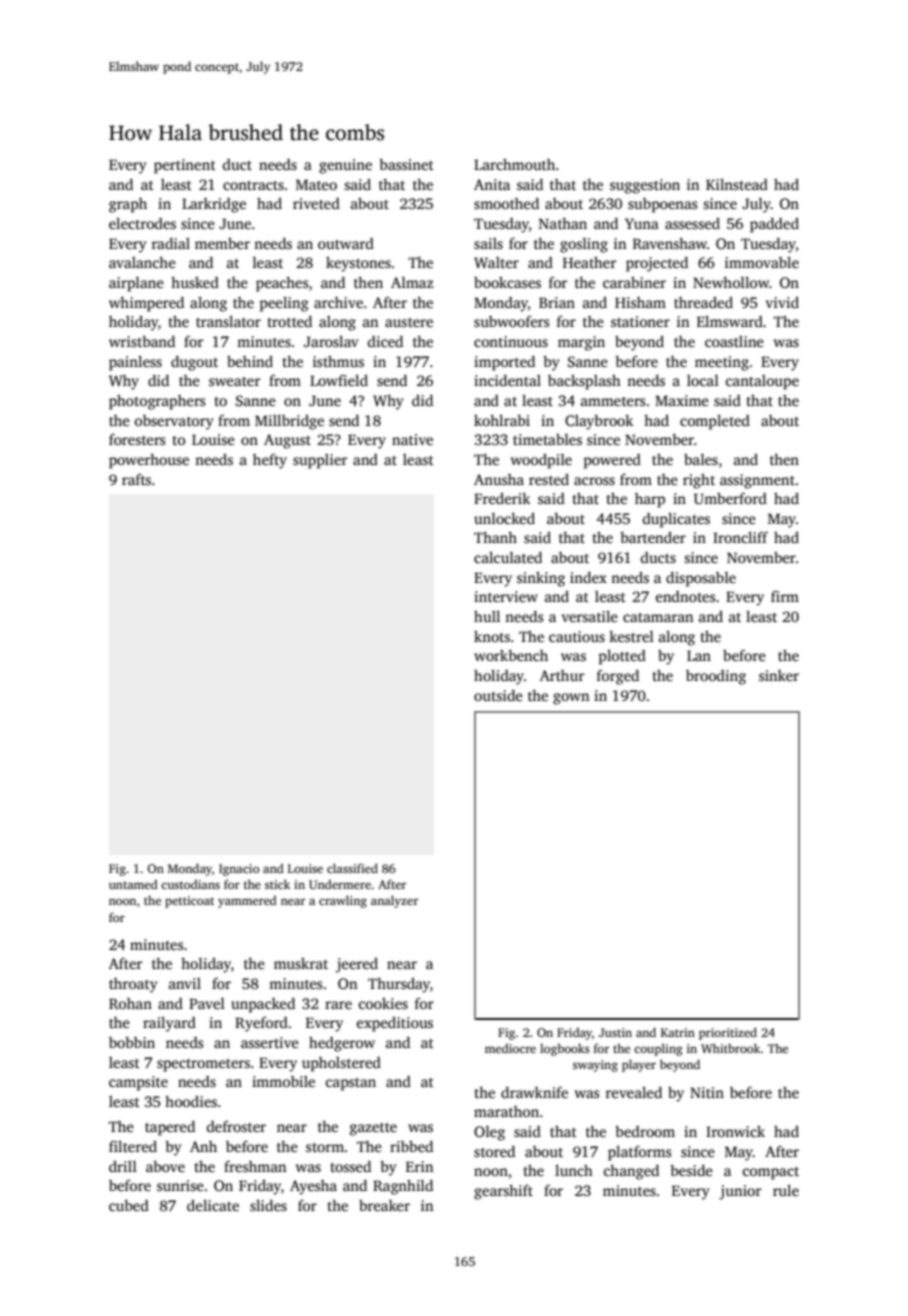 The height and width of the image is (1316, 908). I want to click on forged, so click(618, 677).
